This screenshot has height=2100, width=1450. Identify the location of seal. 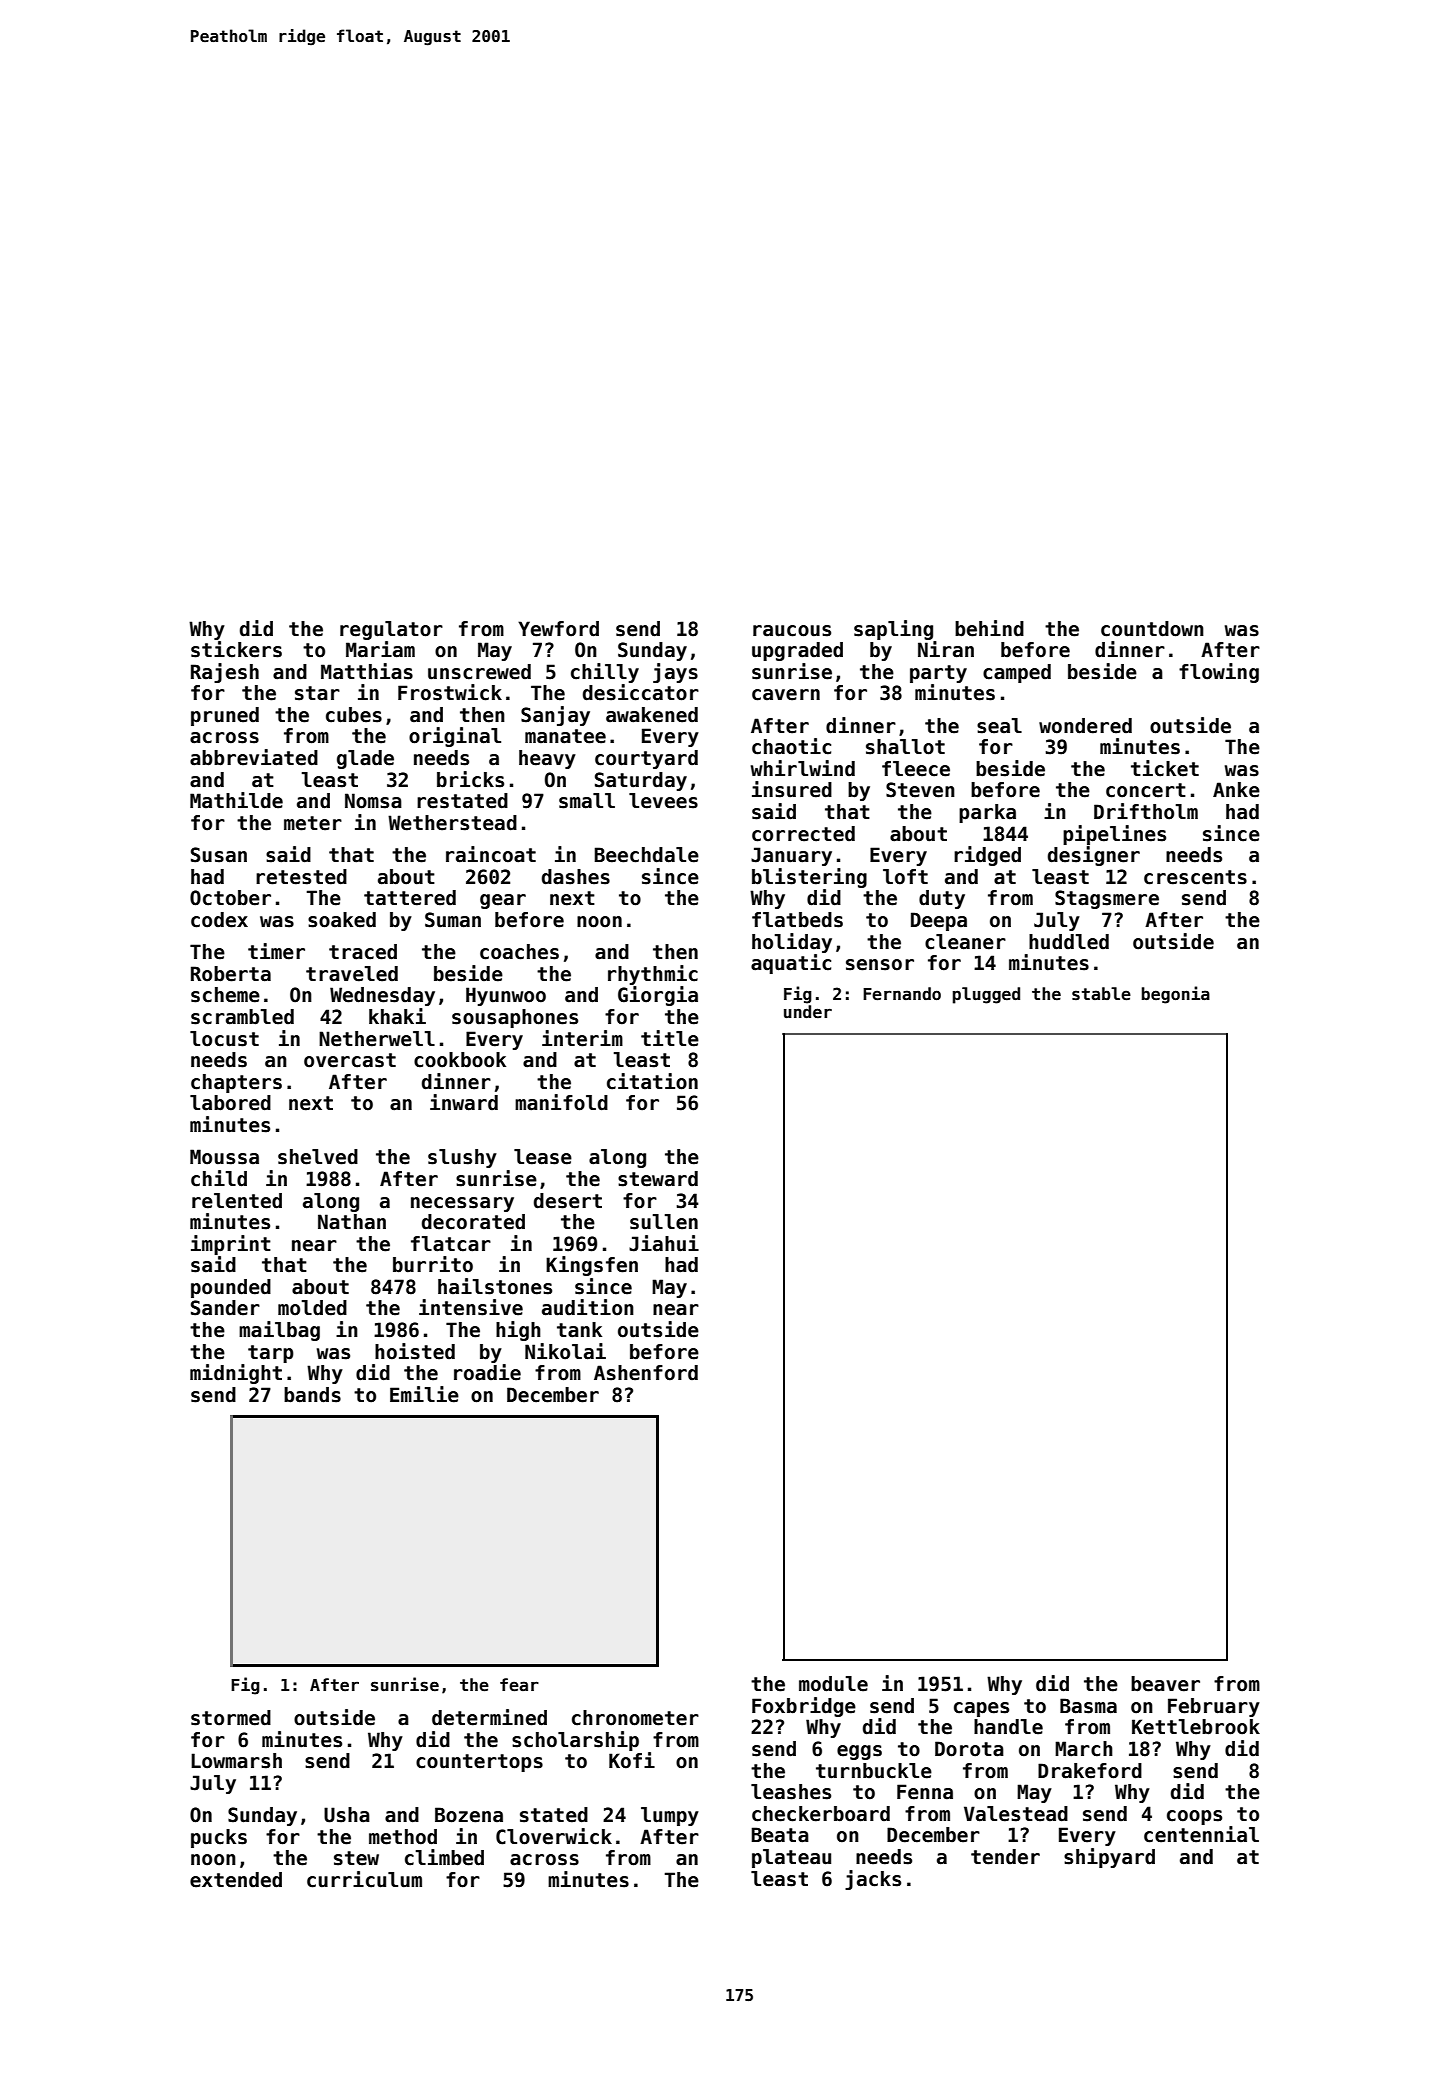
(999, 726).
